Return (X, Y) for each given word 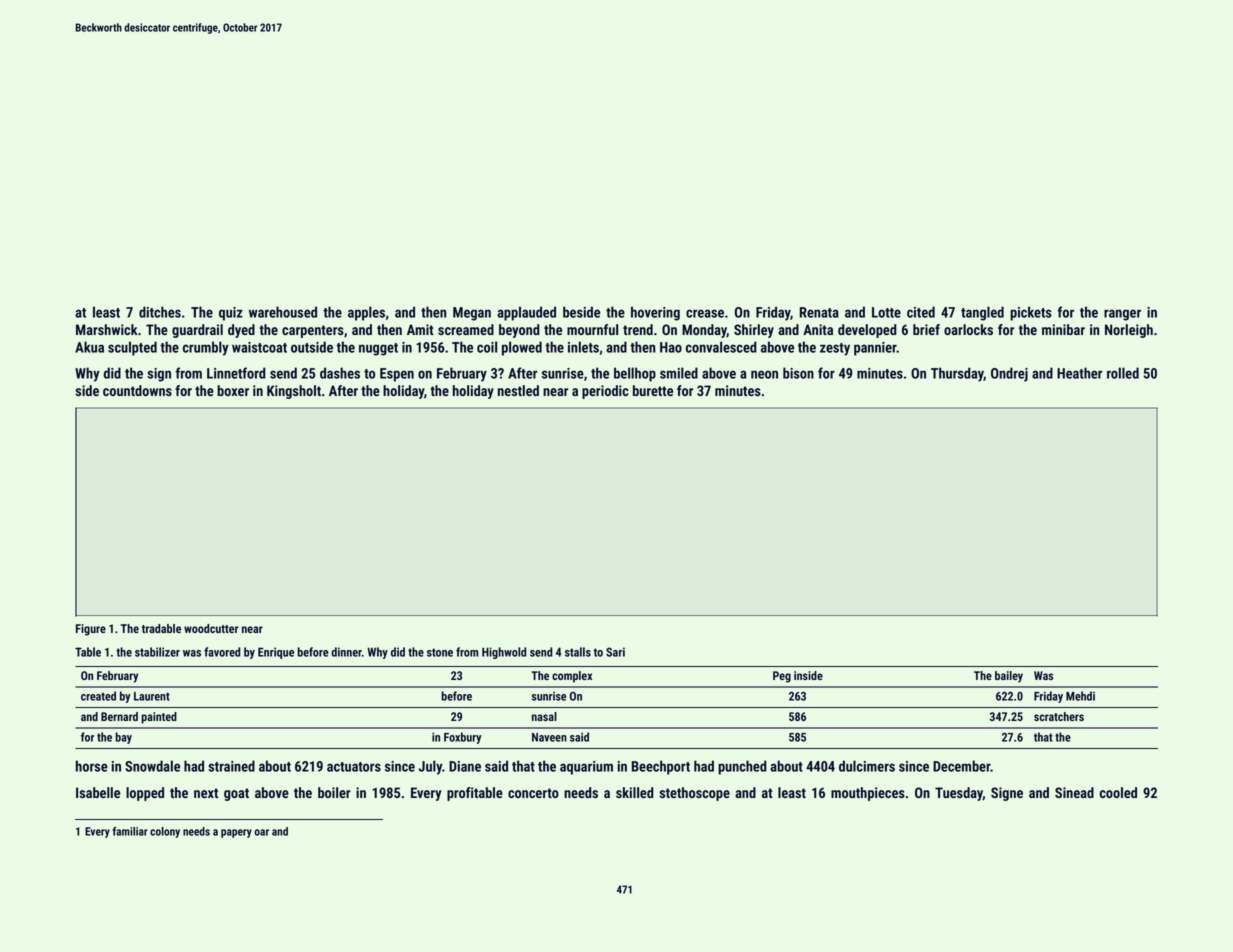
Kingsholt (294, 392)
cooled (1118, 792)
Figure (91, 630)
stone (440, 652)
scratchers (1059, 716)
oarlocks (968, 329)
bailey (1009, 677)
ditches (160, 312)
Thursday (957, 374)
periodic (605, 392)
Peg (782, 677)
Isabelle (98, 792)
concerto (533, 793)
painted (159, 718)
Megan (472, 314)
